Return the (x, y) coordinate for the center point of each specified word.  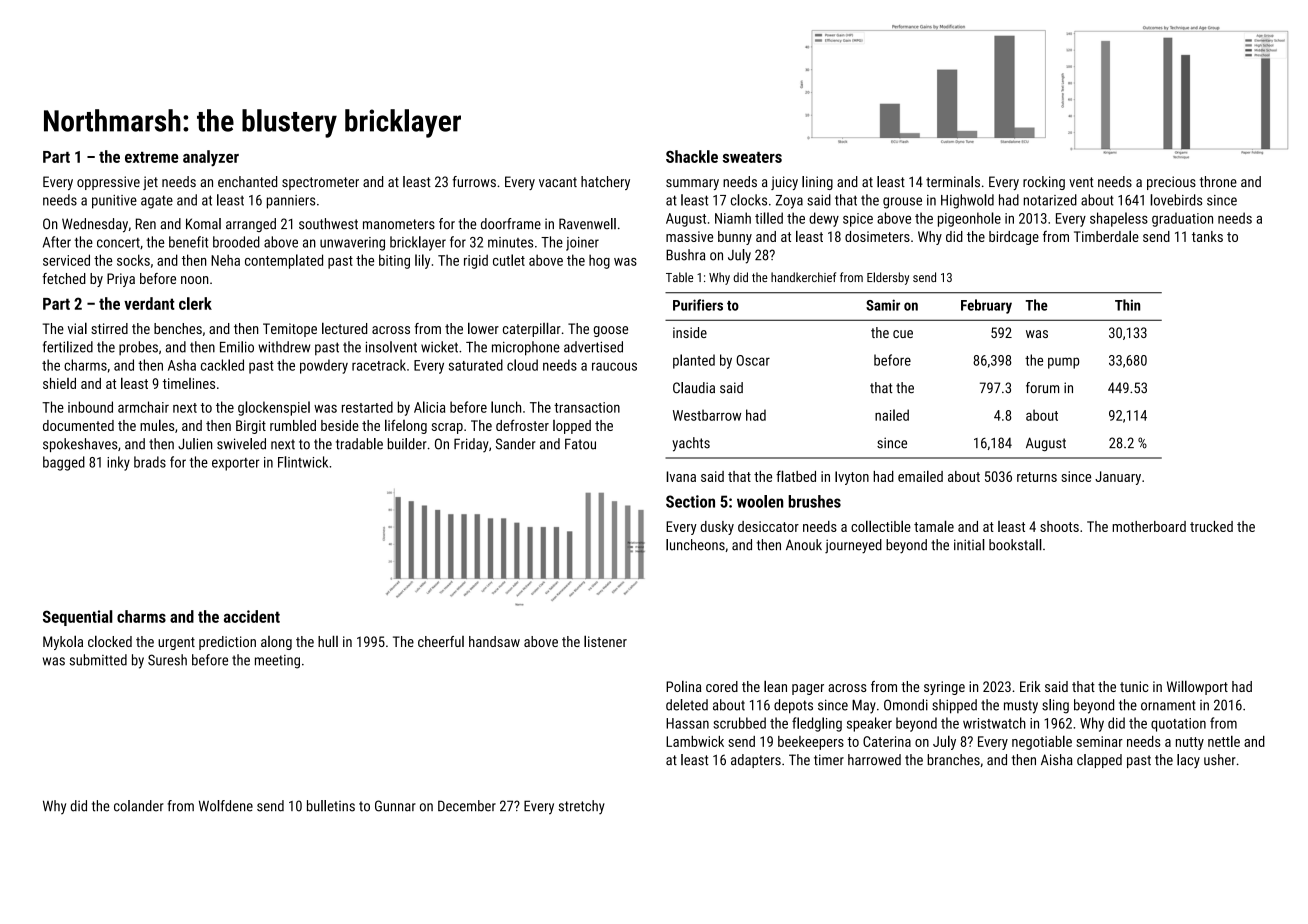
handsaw (494, 641)
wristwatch (994, 723)
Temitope (290, 330)
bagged (64, 463)
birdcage (1014, 238)
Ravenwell (587, 224)
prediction (227, 643)
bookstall (1015, 545)
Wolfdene (226, 806)
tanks (1207, 236)
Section (690, 501)
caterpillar (532, 329)
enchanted (247, 181)
